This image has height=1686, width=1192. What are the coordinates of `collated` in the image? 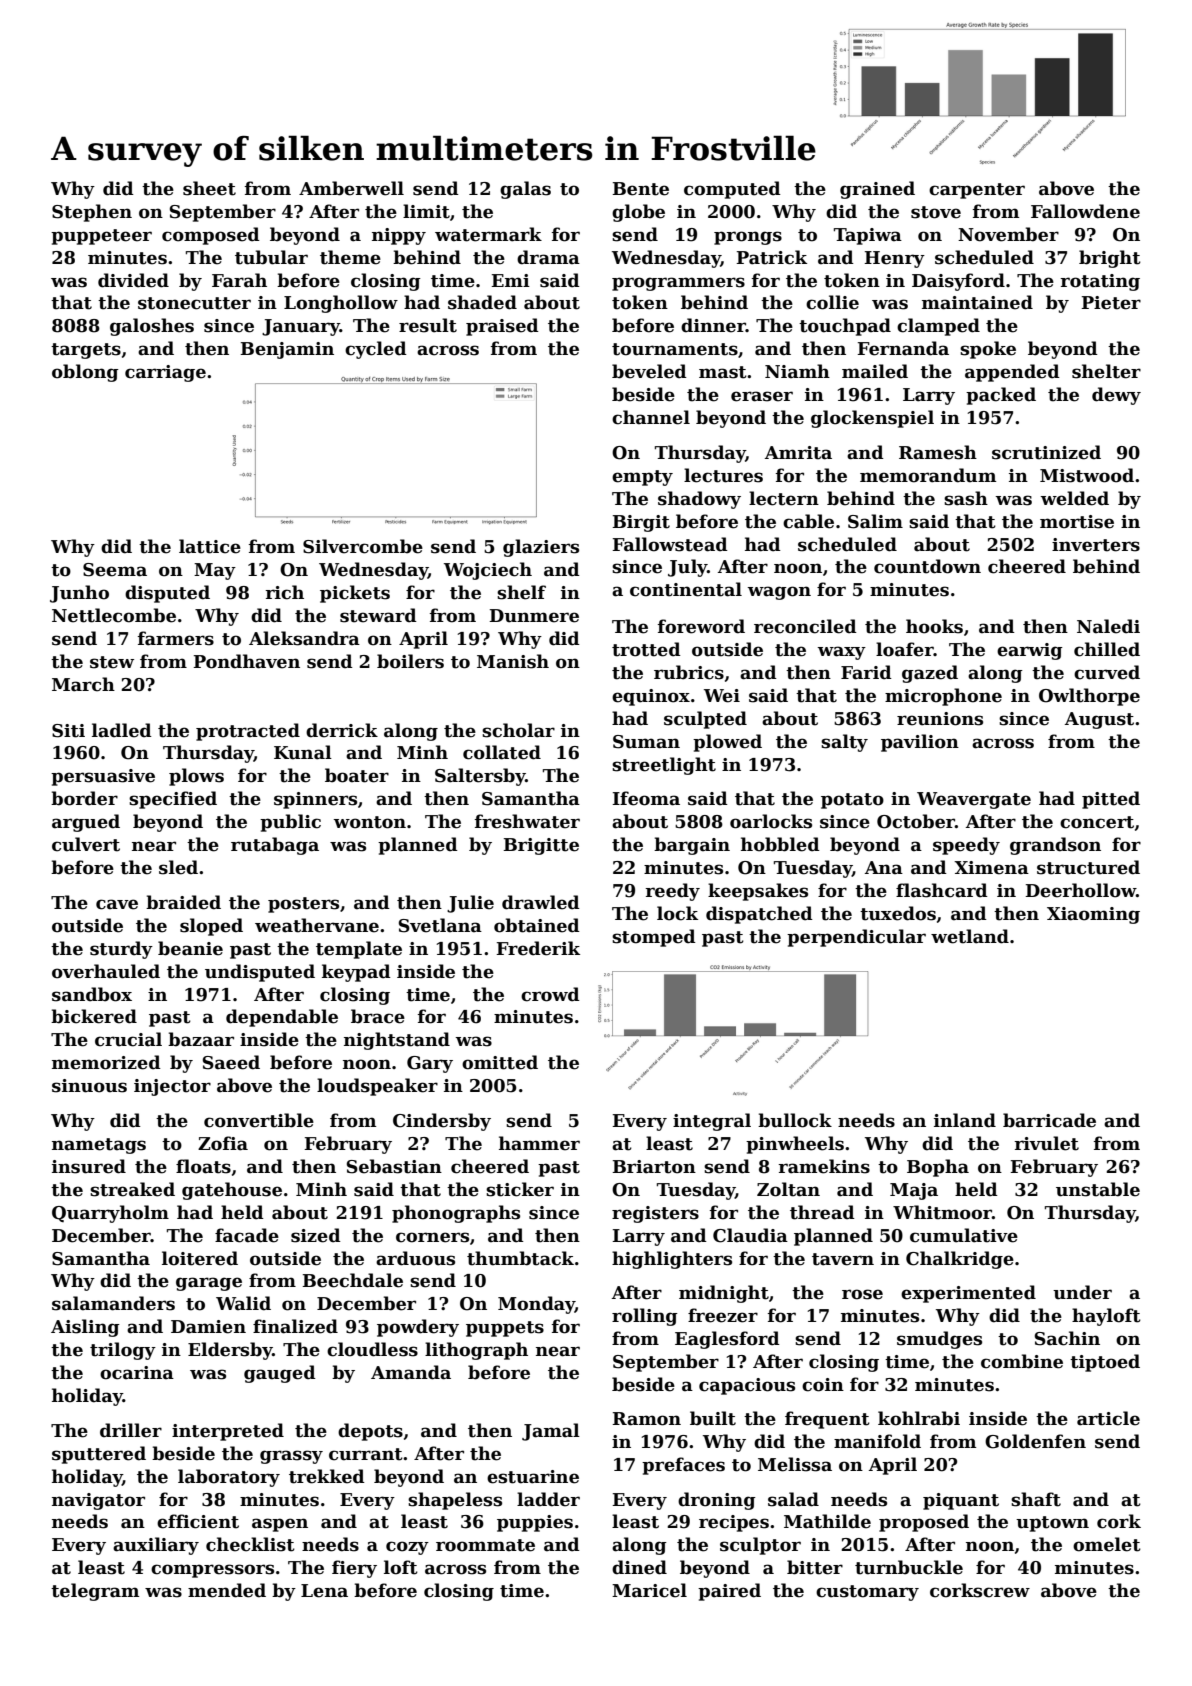 It's located at (502, 752).
